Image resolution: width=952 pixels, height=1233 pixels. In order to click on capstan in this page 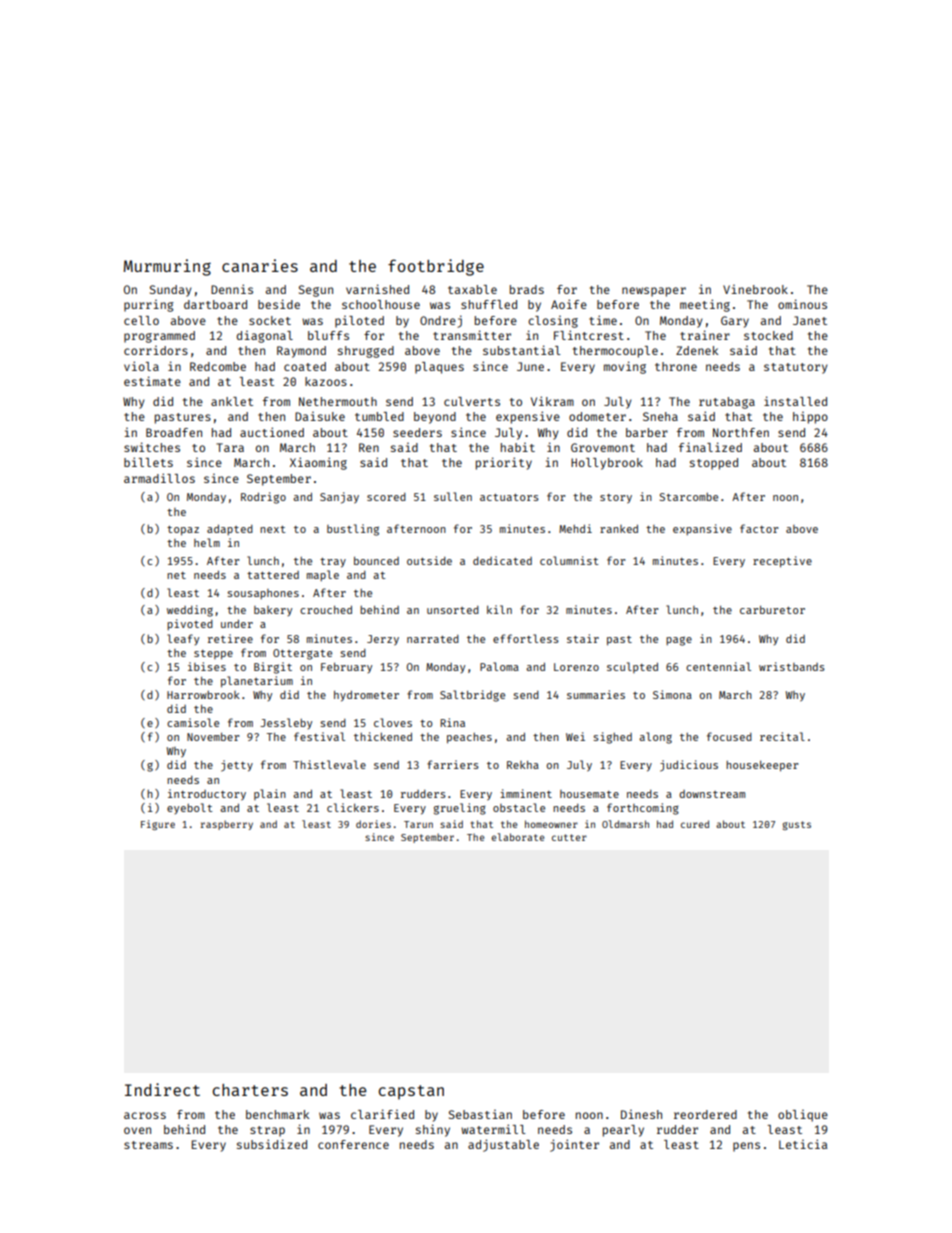, I will do `click(411, 1092)`.
